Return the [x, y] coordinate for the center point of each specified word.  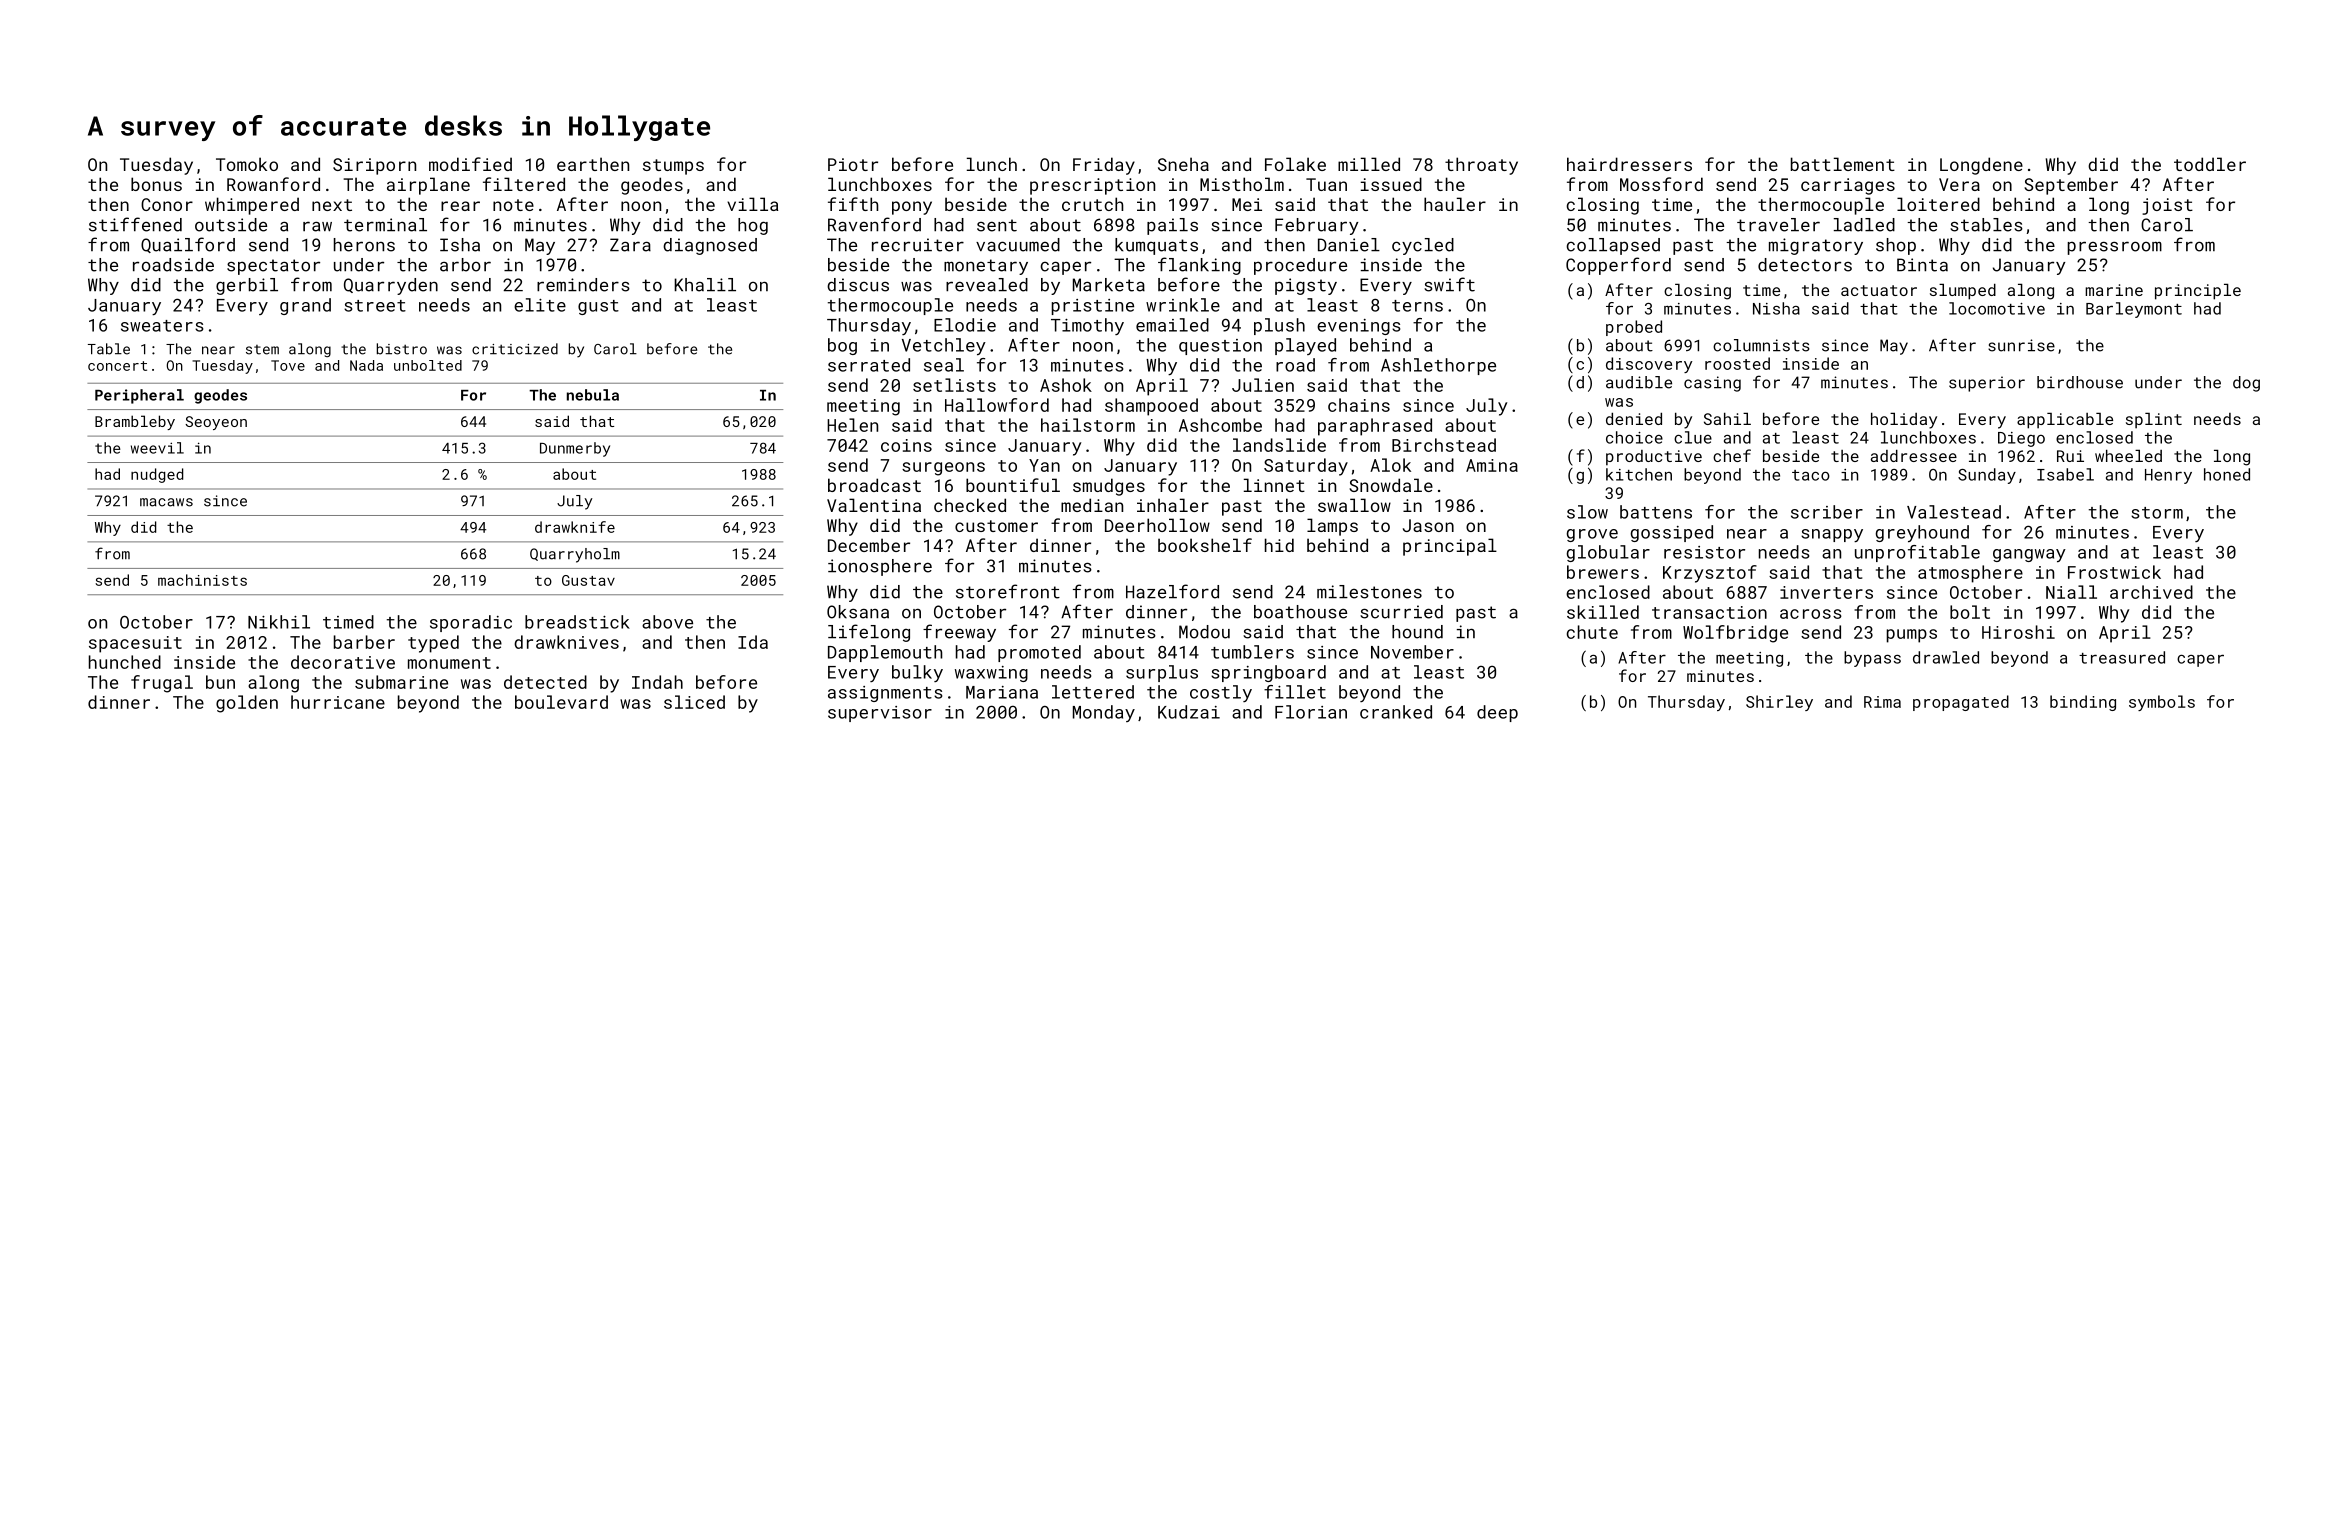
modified [470, 164]
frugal [162, 684]
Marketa [1109, 285]
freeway [959, 633]
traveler [1778, 225]
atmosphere [1970, 574]
